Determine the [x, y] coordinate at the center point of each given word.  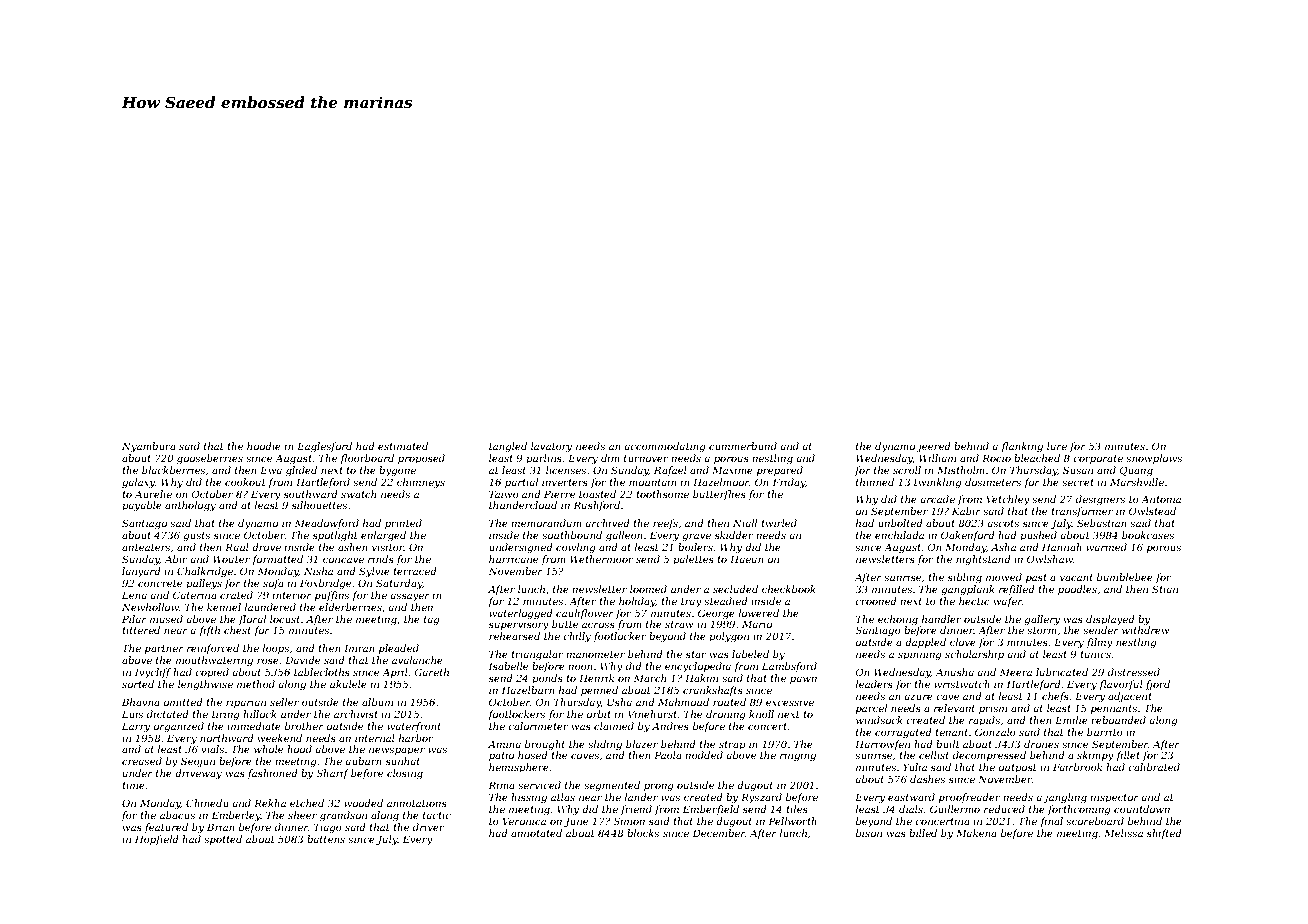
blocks [643, 833]
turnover [646, 458]
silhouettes [319, 505]
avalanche [417, 660]
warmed [1106, 547]
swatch [358, 494]
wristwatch [962, 684]
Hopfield [157, 840]
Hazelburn [528, 690]
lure [1057, 446]
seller [284, 702]
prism [993, 709]
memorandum [546, 523]
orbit [598, 714]
